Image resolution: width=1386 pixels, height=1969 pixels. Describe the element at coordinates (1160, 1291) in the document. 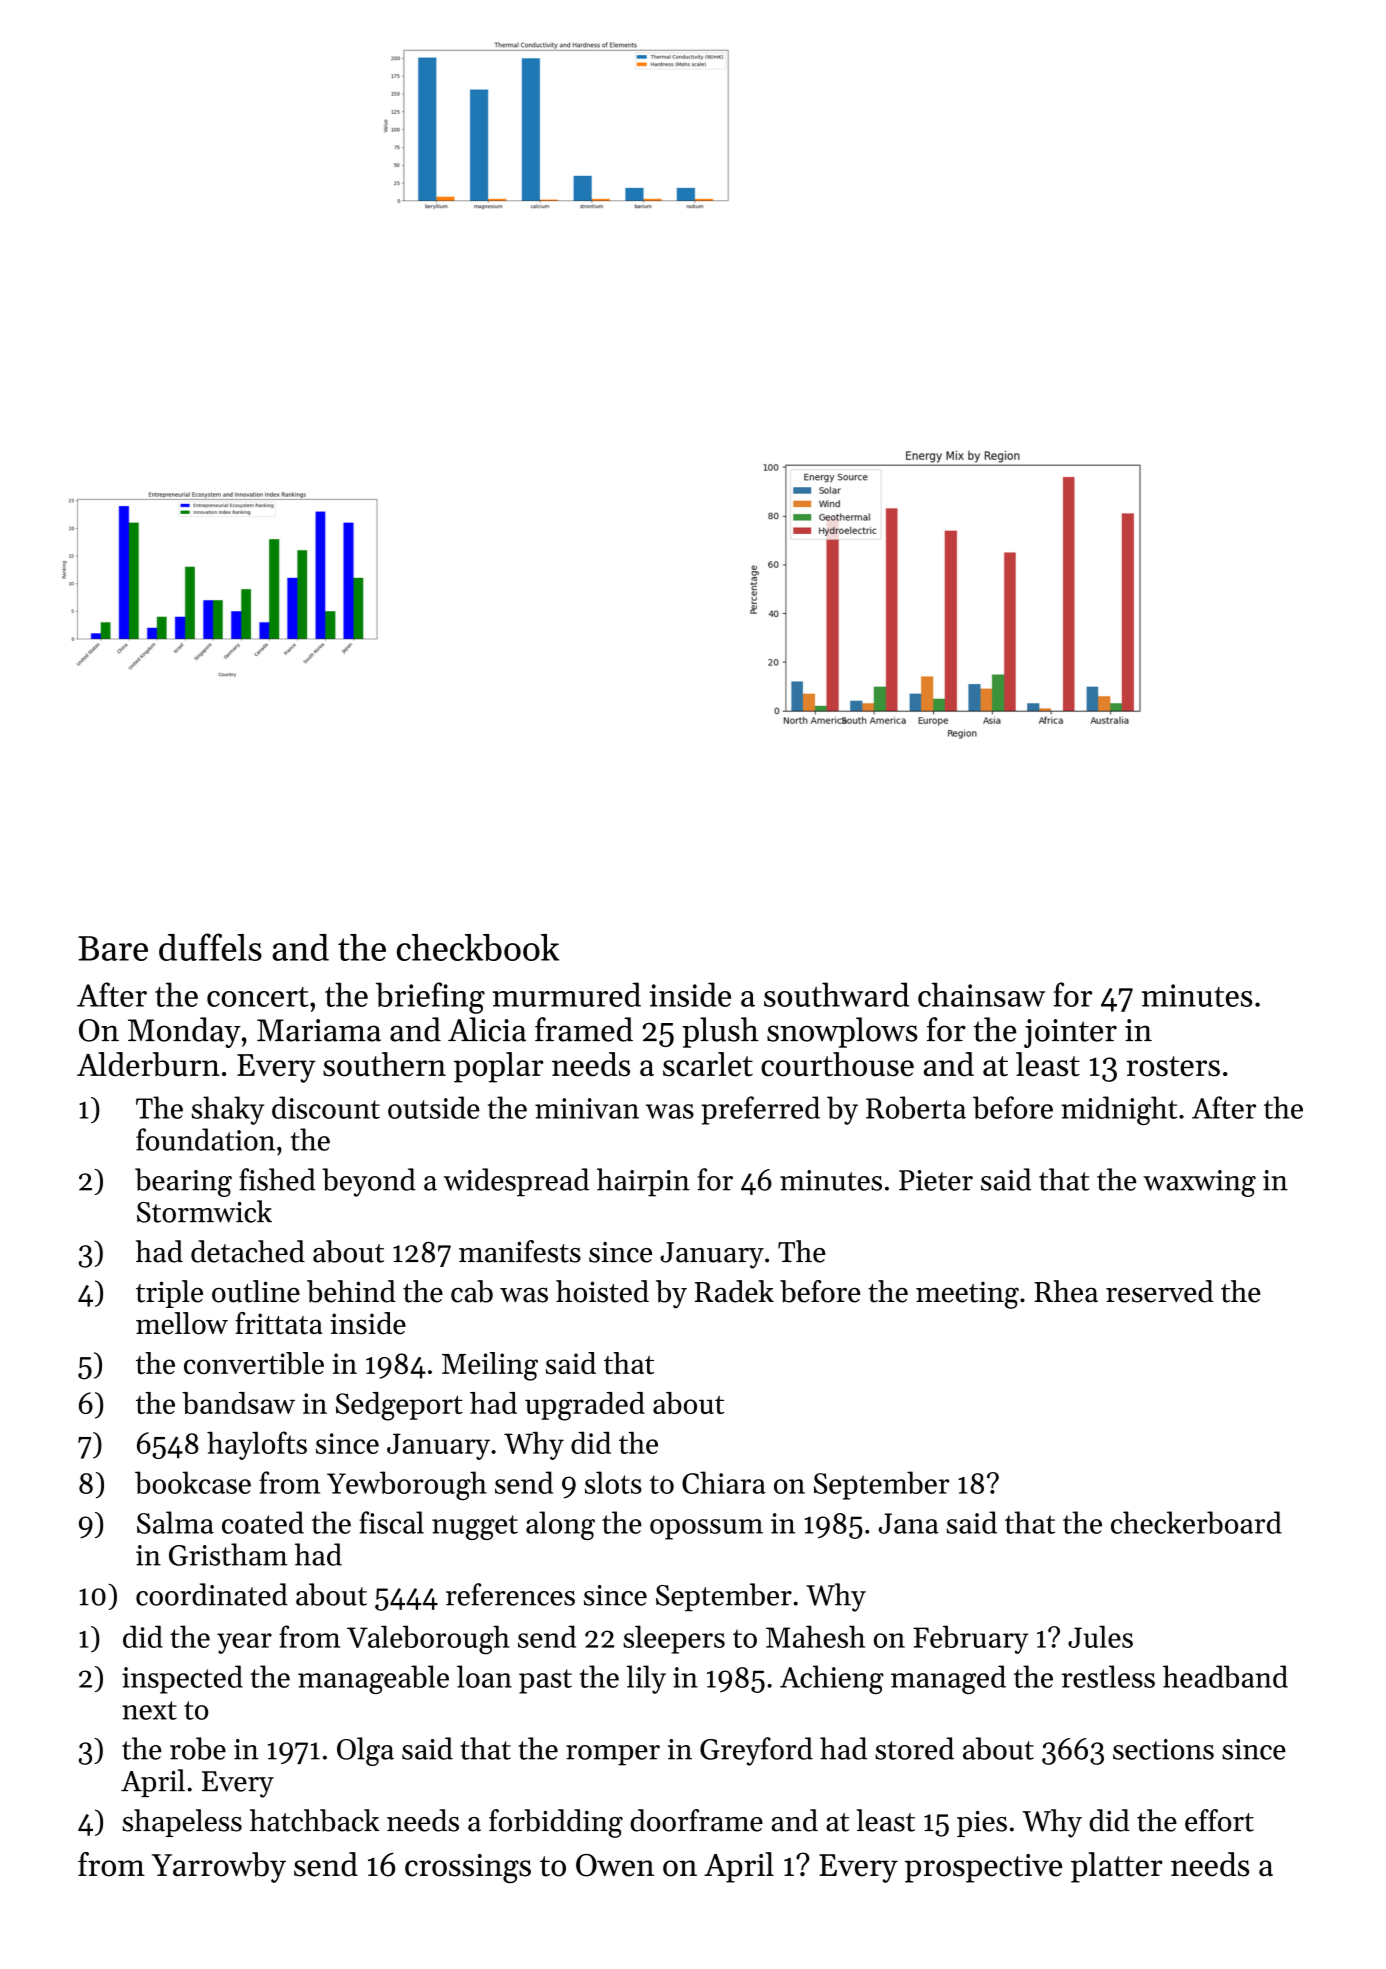

I see `reserved` at that location.
